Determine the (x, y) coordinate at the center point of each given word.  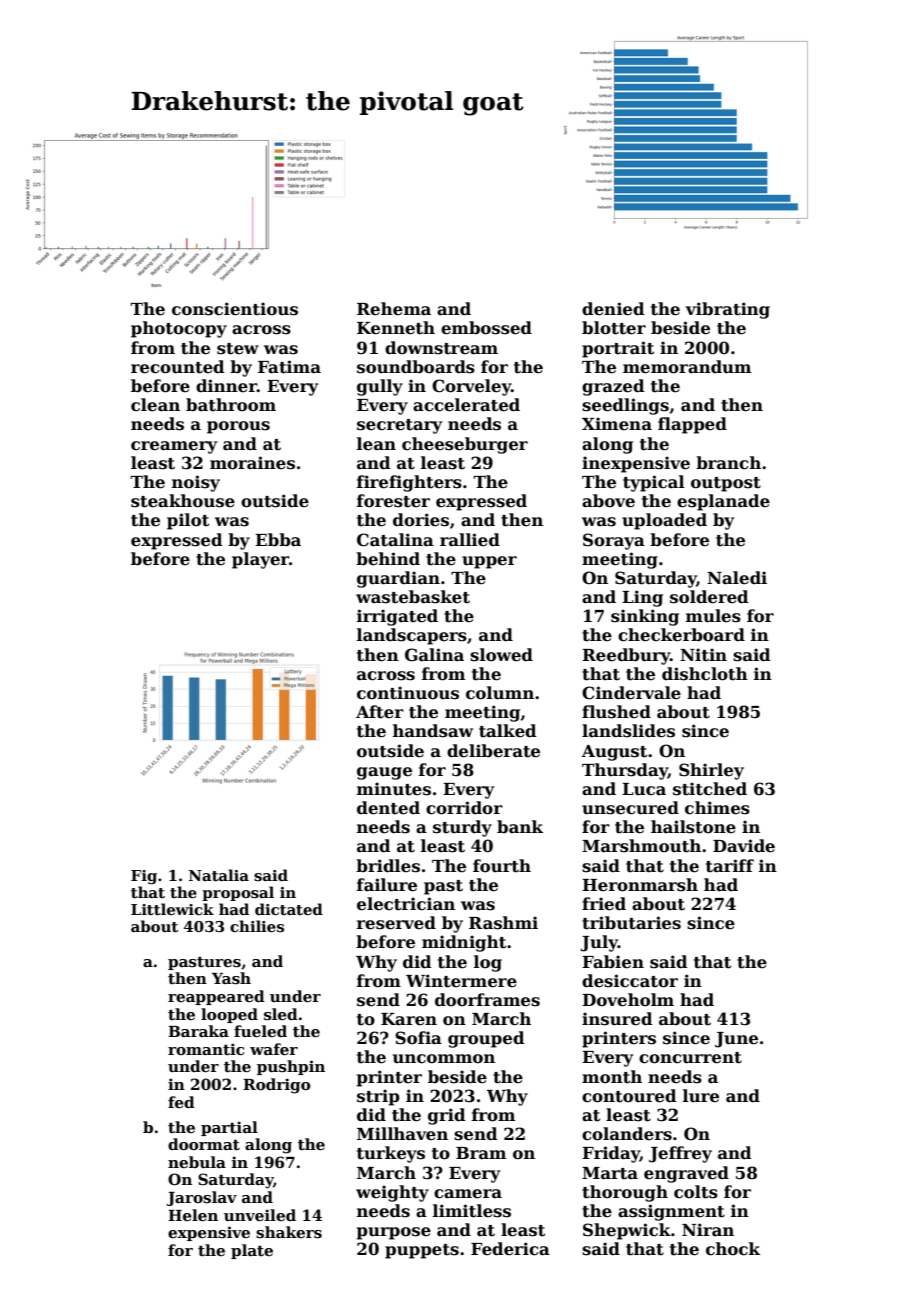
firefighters (409, 483)
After (380, 712)
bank (520, 826)
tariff (730, 866)
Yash (231, 978)
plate (252, 1251)
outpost (726, 484)
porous (238, 427)
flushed (616, 712)
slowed (501, 655)
